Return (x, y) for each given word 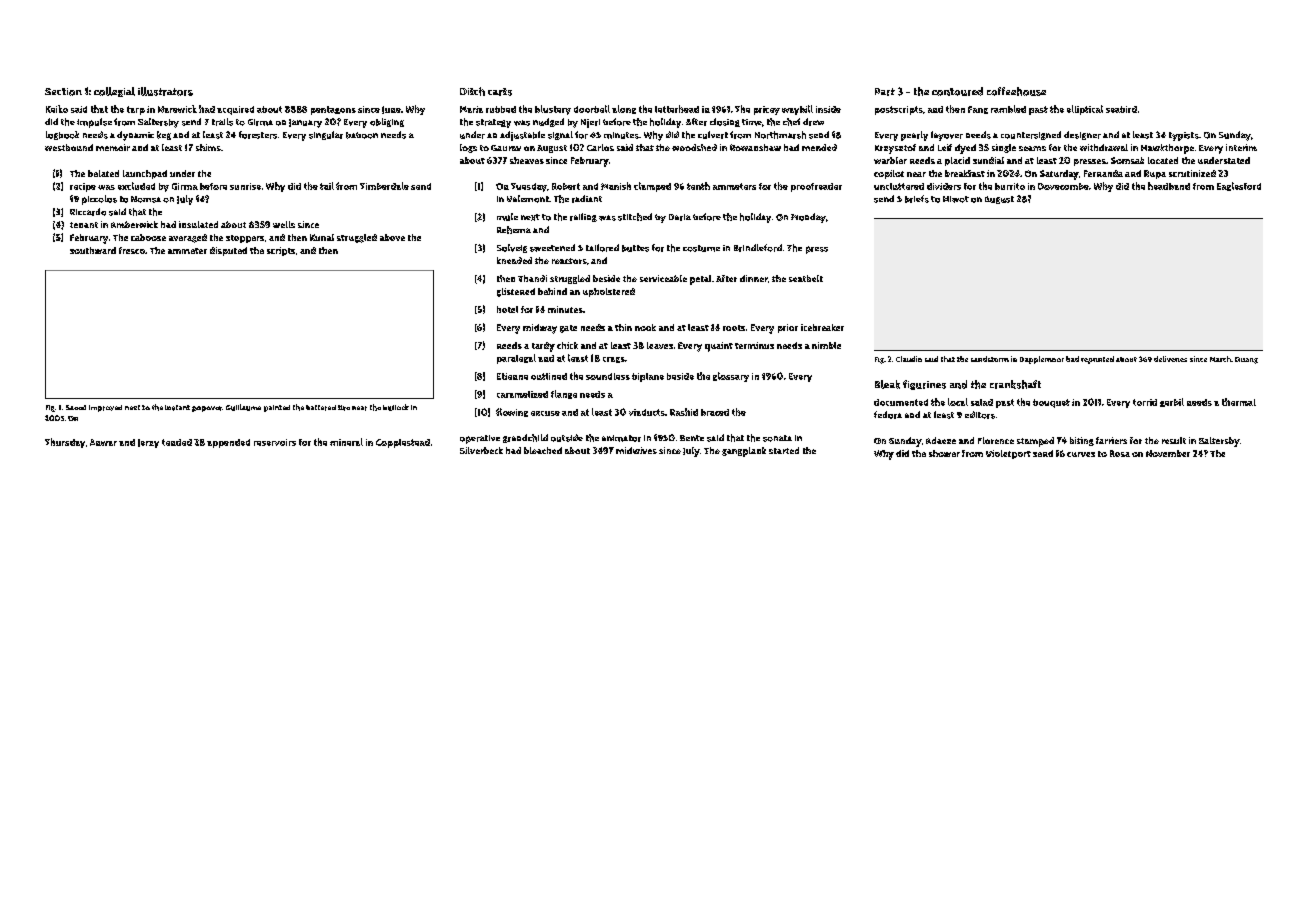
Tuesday (529, 187)
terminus (754, 345)
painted (277, 408)
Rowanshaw (755, 147)
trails (222, 122)
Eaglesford (1239, 186)
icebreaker (822, 327)
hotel (507, 309)
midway (540, 329)
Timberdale (384, 186)
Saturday (1059, 175)
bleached (543, 450)
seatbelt (806, 278)
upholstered (609, 292)
